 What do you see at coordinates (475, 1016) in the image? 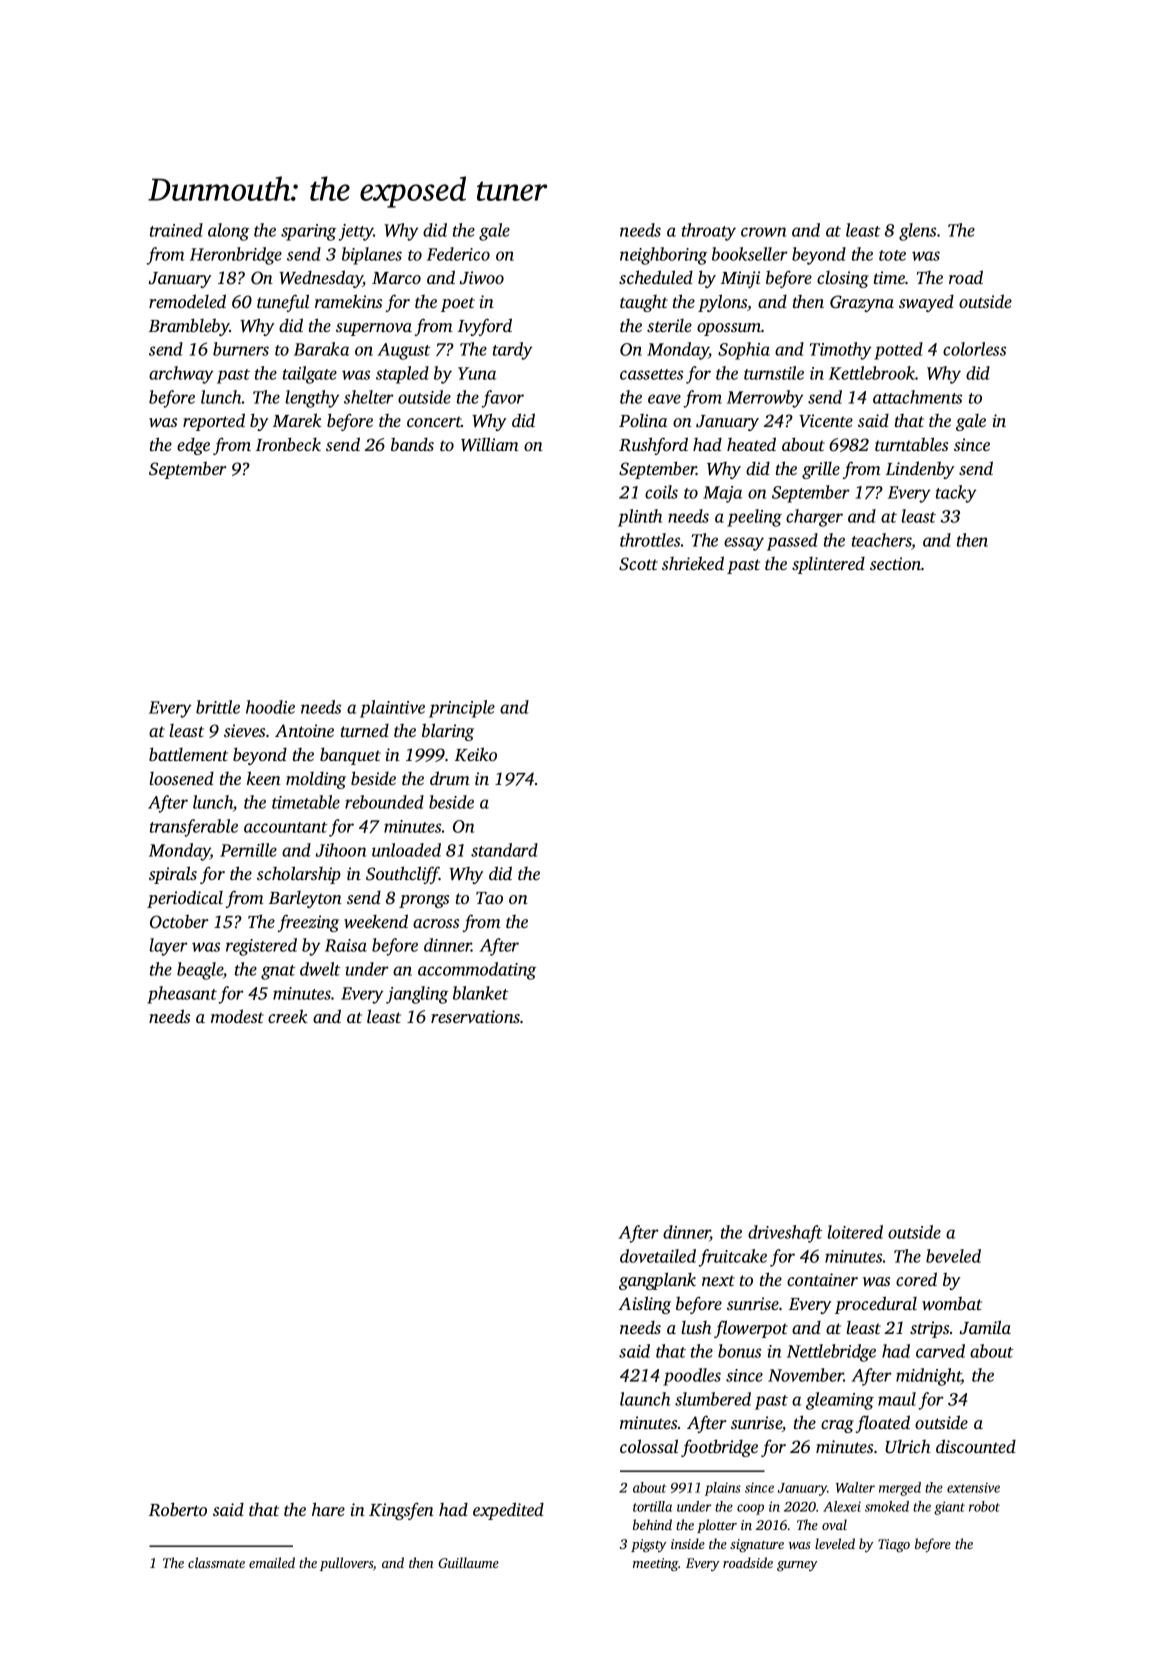
I see `reservations` at bounding box center [475, 1016].
